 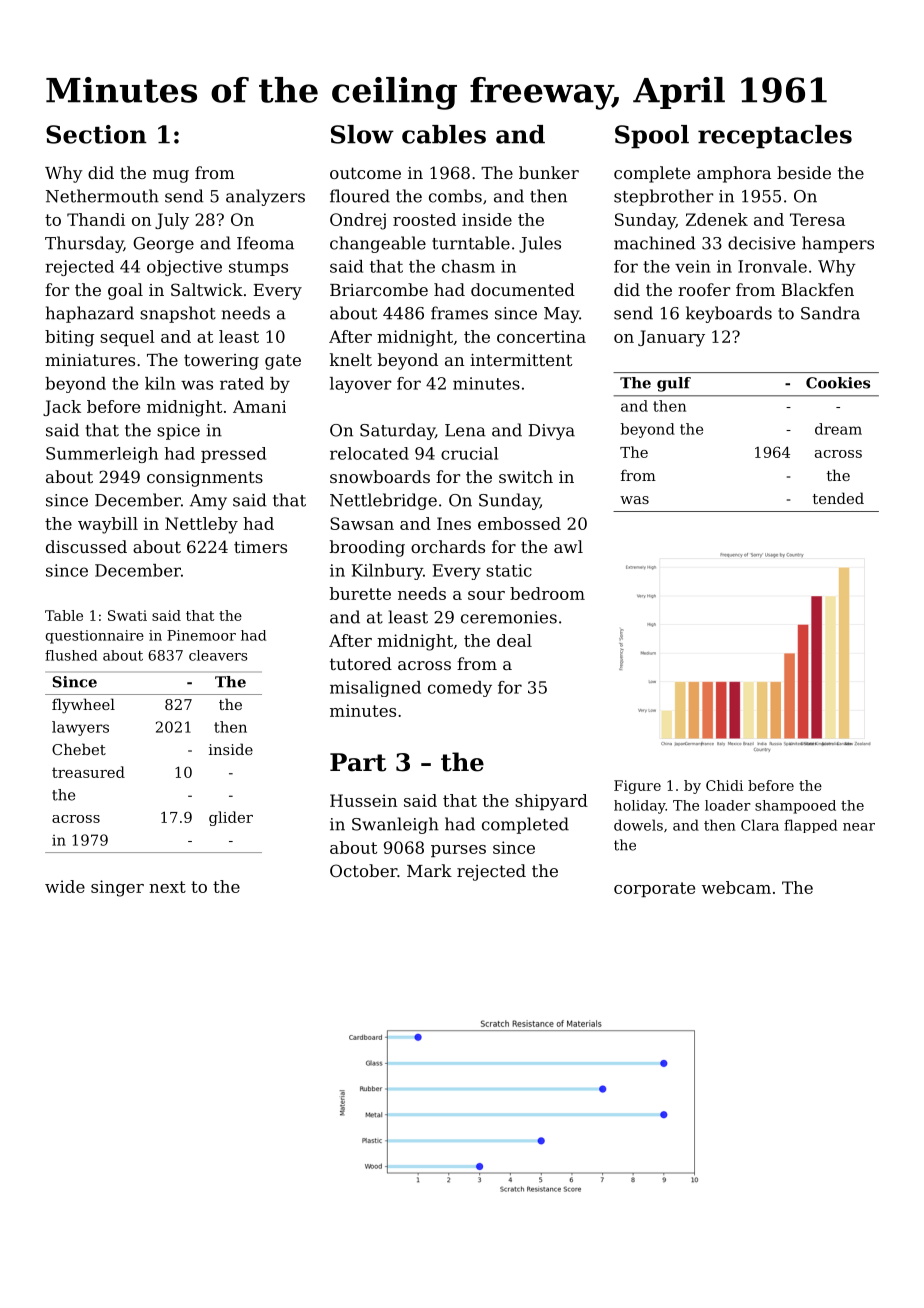 I want to click on documented, so click(x=523, y=289).
